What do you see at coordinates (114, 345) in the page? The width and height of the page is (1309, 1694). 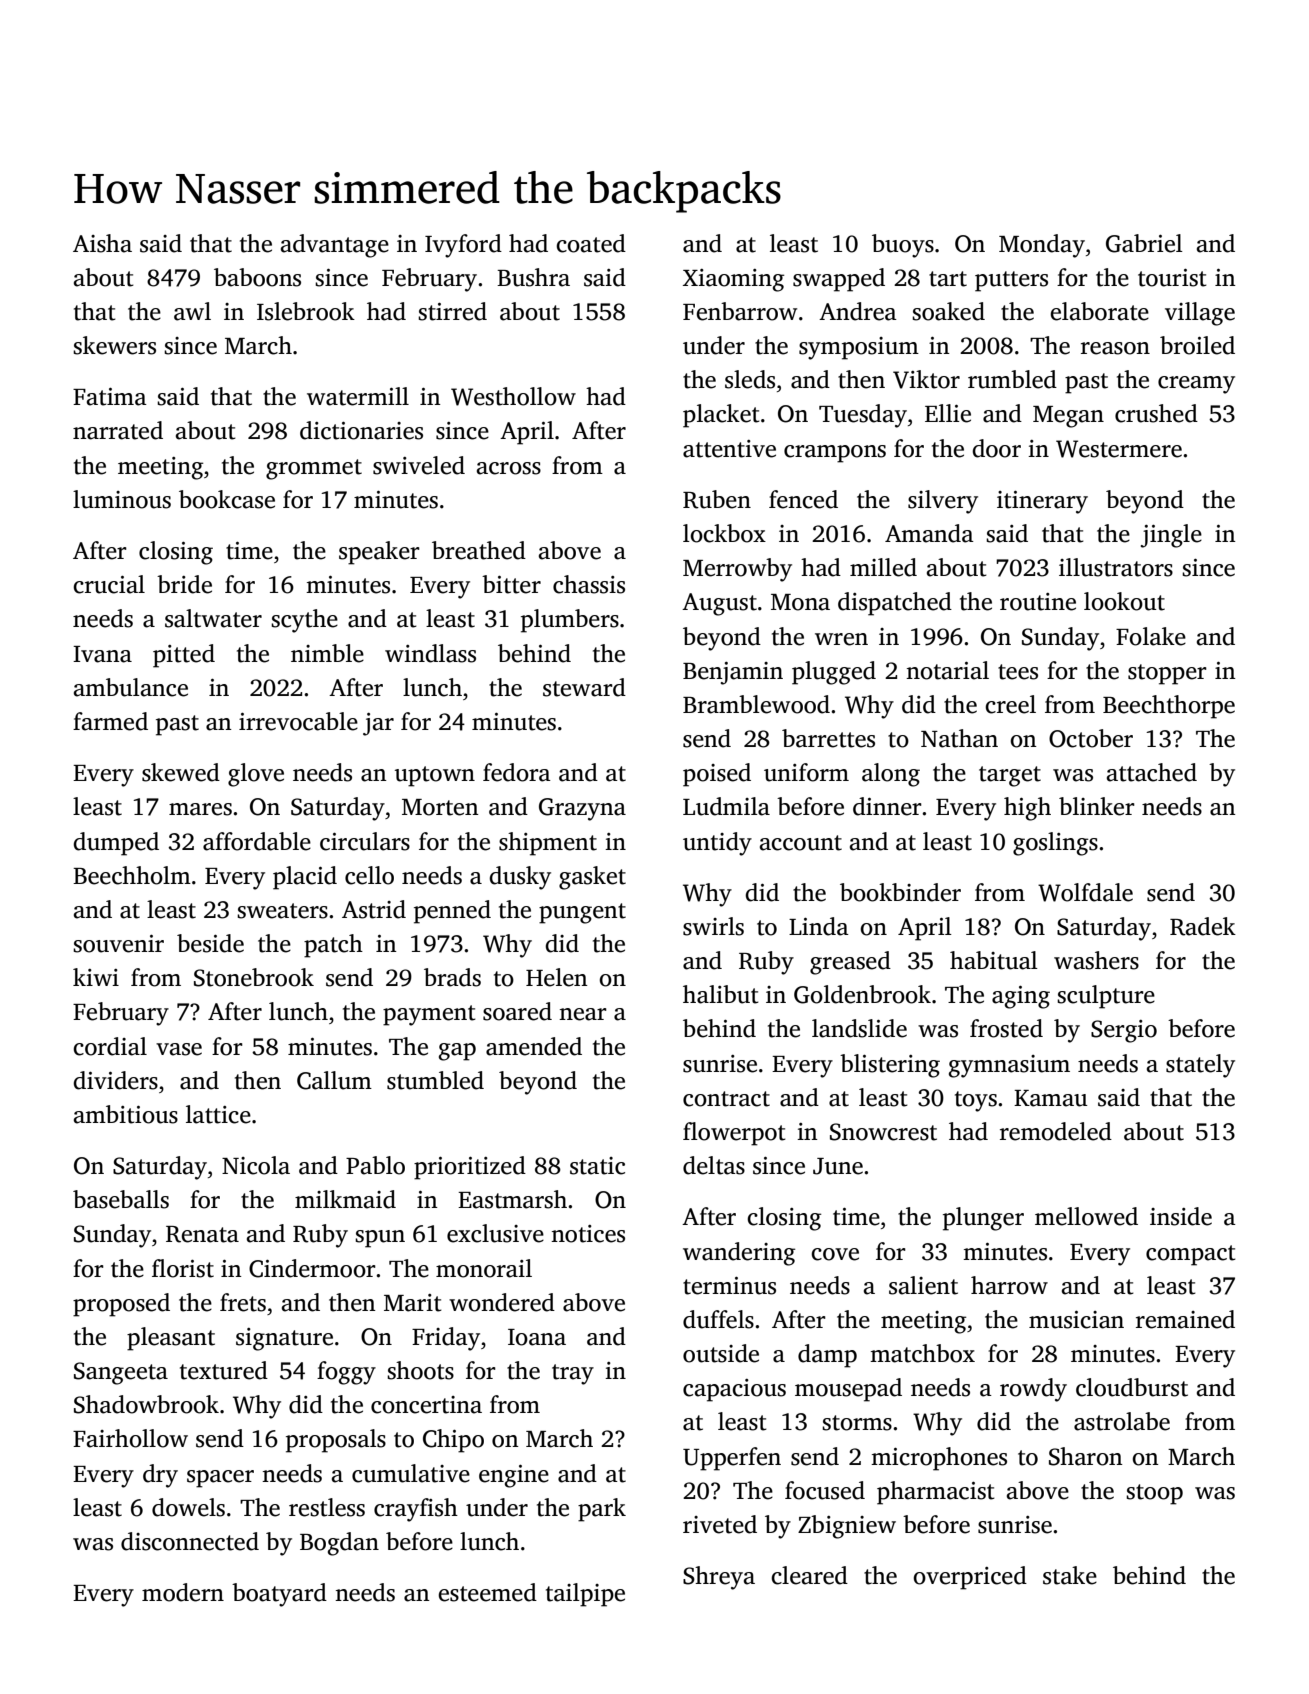 I see `skewers` at bounding box center [114, 345].
